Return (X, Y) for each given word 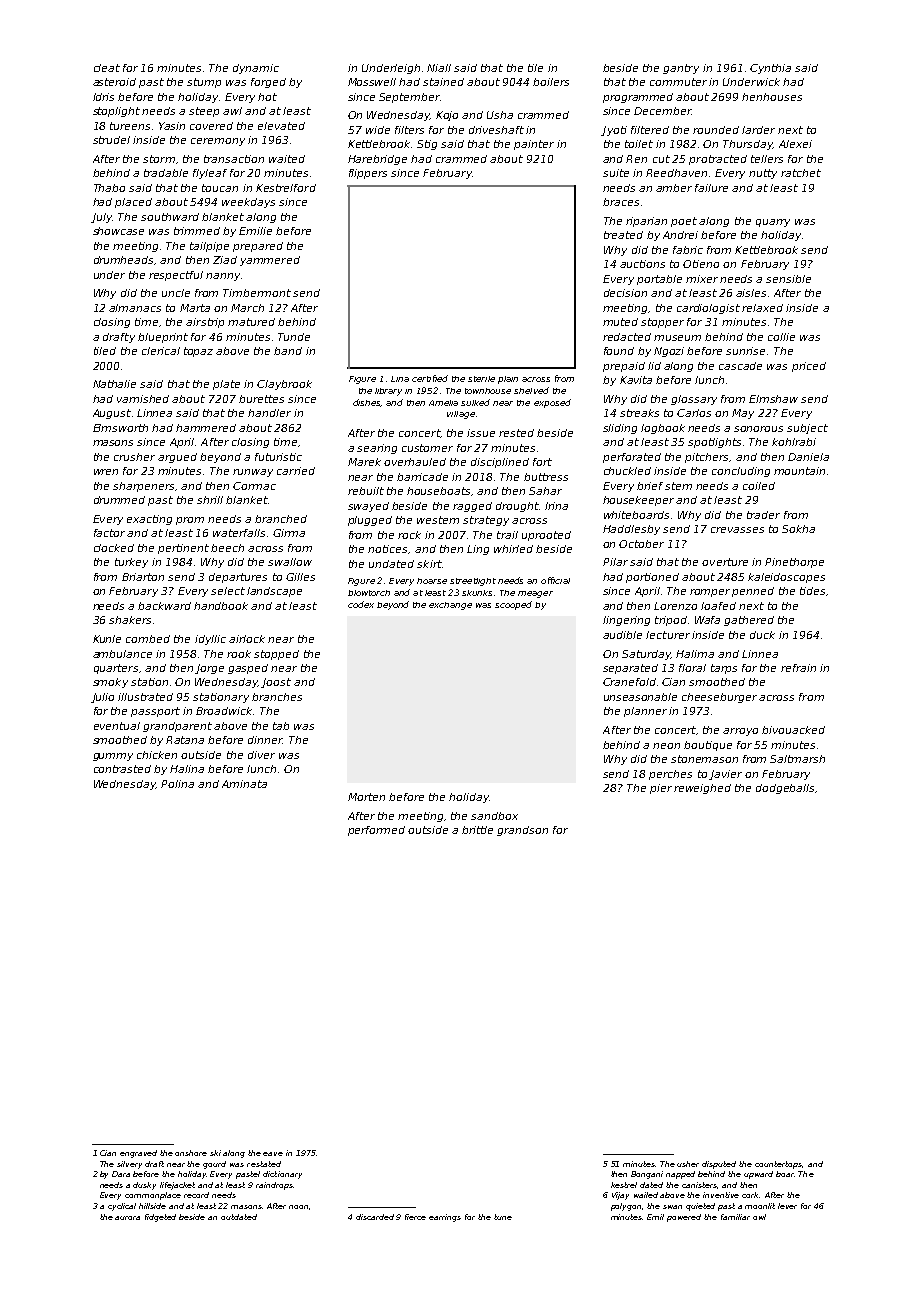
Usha (500, 115)
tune (503, 1217)
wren (106, 472)
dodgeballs (785, 789)
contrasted (122, 769)
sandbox (494, 816)
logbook (663, 429)
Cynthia (770, 69)
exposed (552, 403)
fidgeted (160, 1218)
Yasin (172, 126)
